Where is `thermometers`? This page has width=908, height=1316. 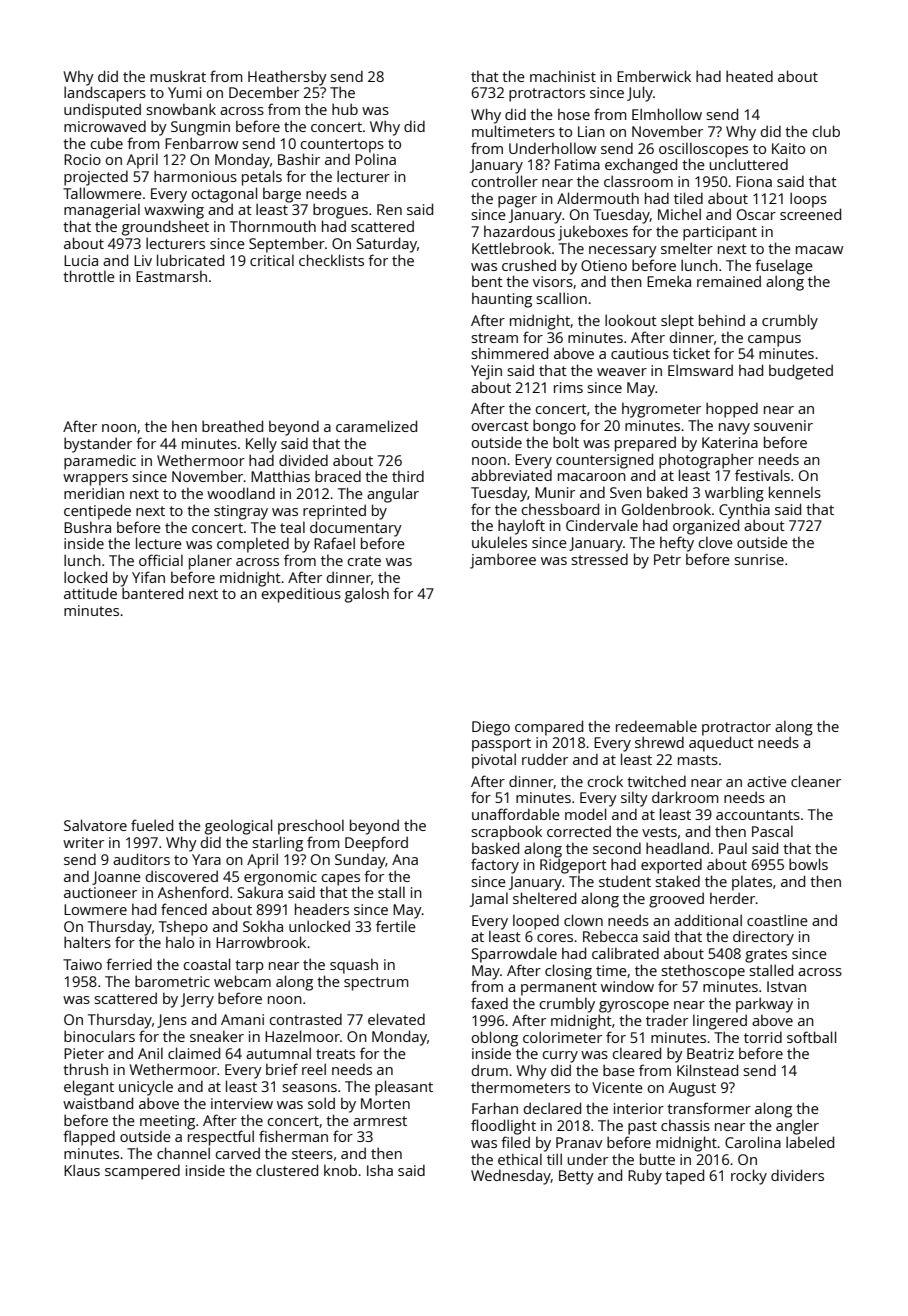 thermometers is located at coordinates (520, 1087).
